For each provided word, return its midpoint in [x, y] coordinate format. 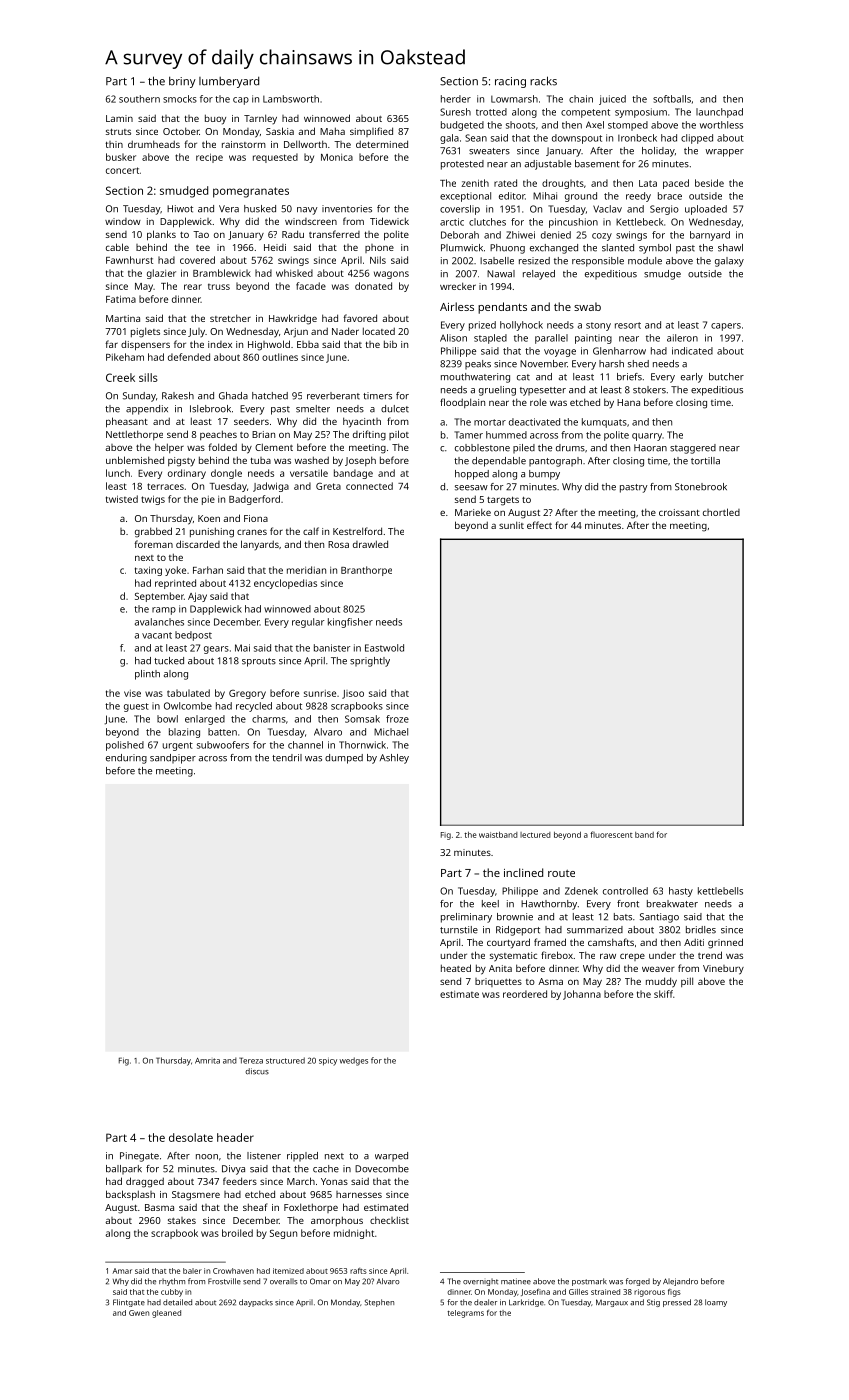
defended [189, 357]
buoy [215, 119]
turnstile [459, 930]
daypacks [256, 1303]
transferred [334, 234]
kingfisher [350, 623]
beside [709, 183]
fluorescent [611, 834]
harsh [611, 364]
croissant [679, 512]
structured [285, 1060]
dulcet [395, 409]
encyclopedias [285, 584]
